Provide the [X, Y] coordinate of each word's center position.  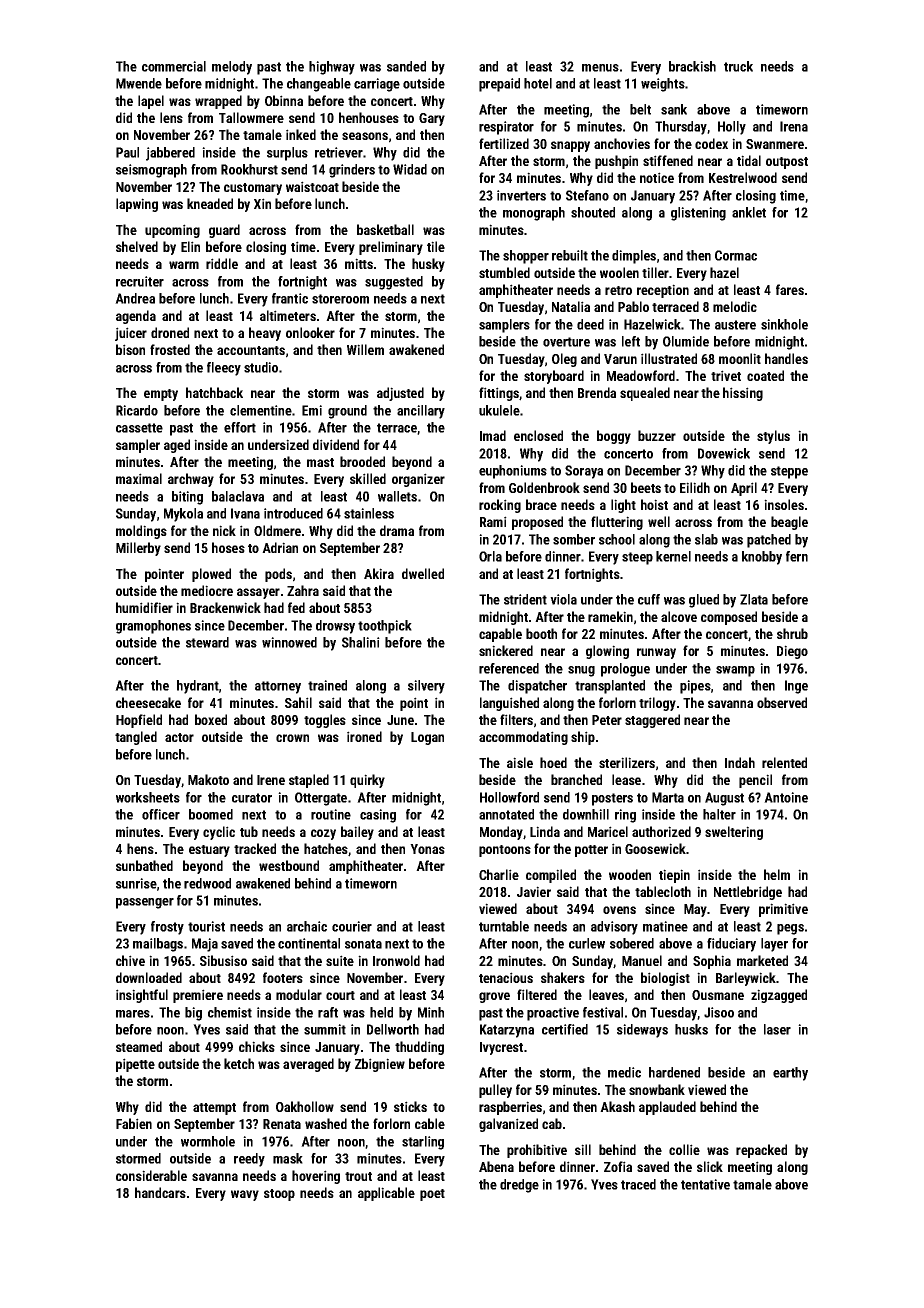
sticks [410, 1106]
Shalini [361, 642]
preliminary [391, 248]
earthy [790, 1074]
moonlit [740, 358]
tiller [655, 272]
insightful [142, 996]
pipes [695, 687]
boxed [211, 719]
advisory [614, 928]
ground [347, 412]
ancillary [421, 412]
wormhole [208, 1141]
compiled [551, 876]
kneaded [210, 203]
